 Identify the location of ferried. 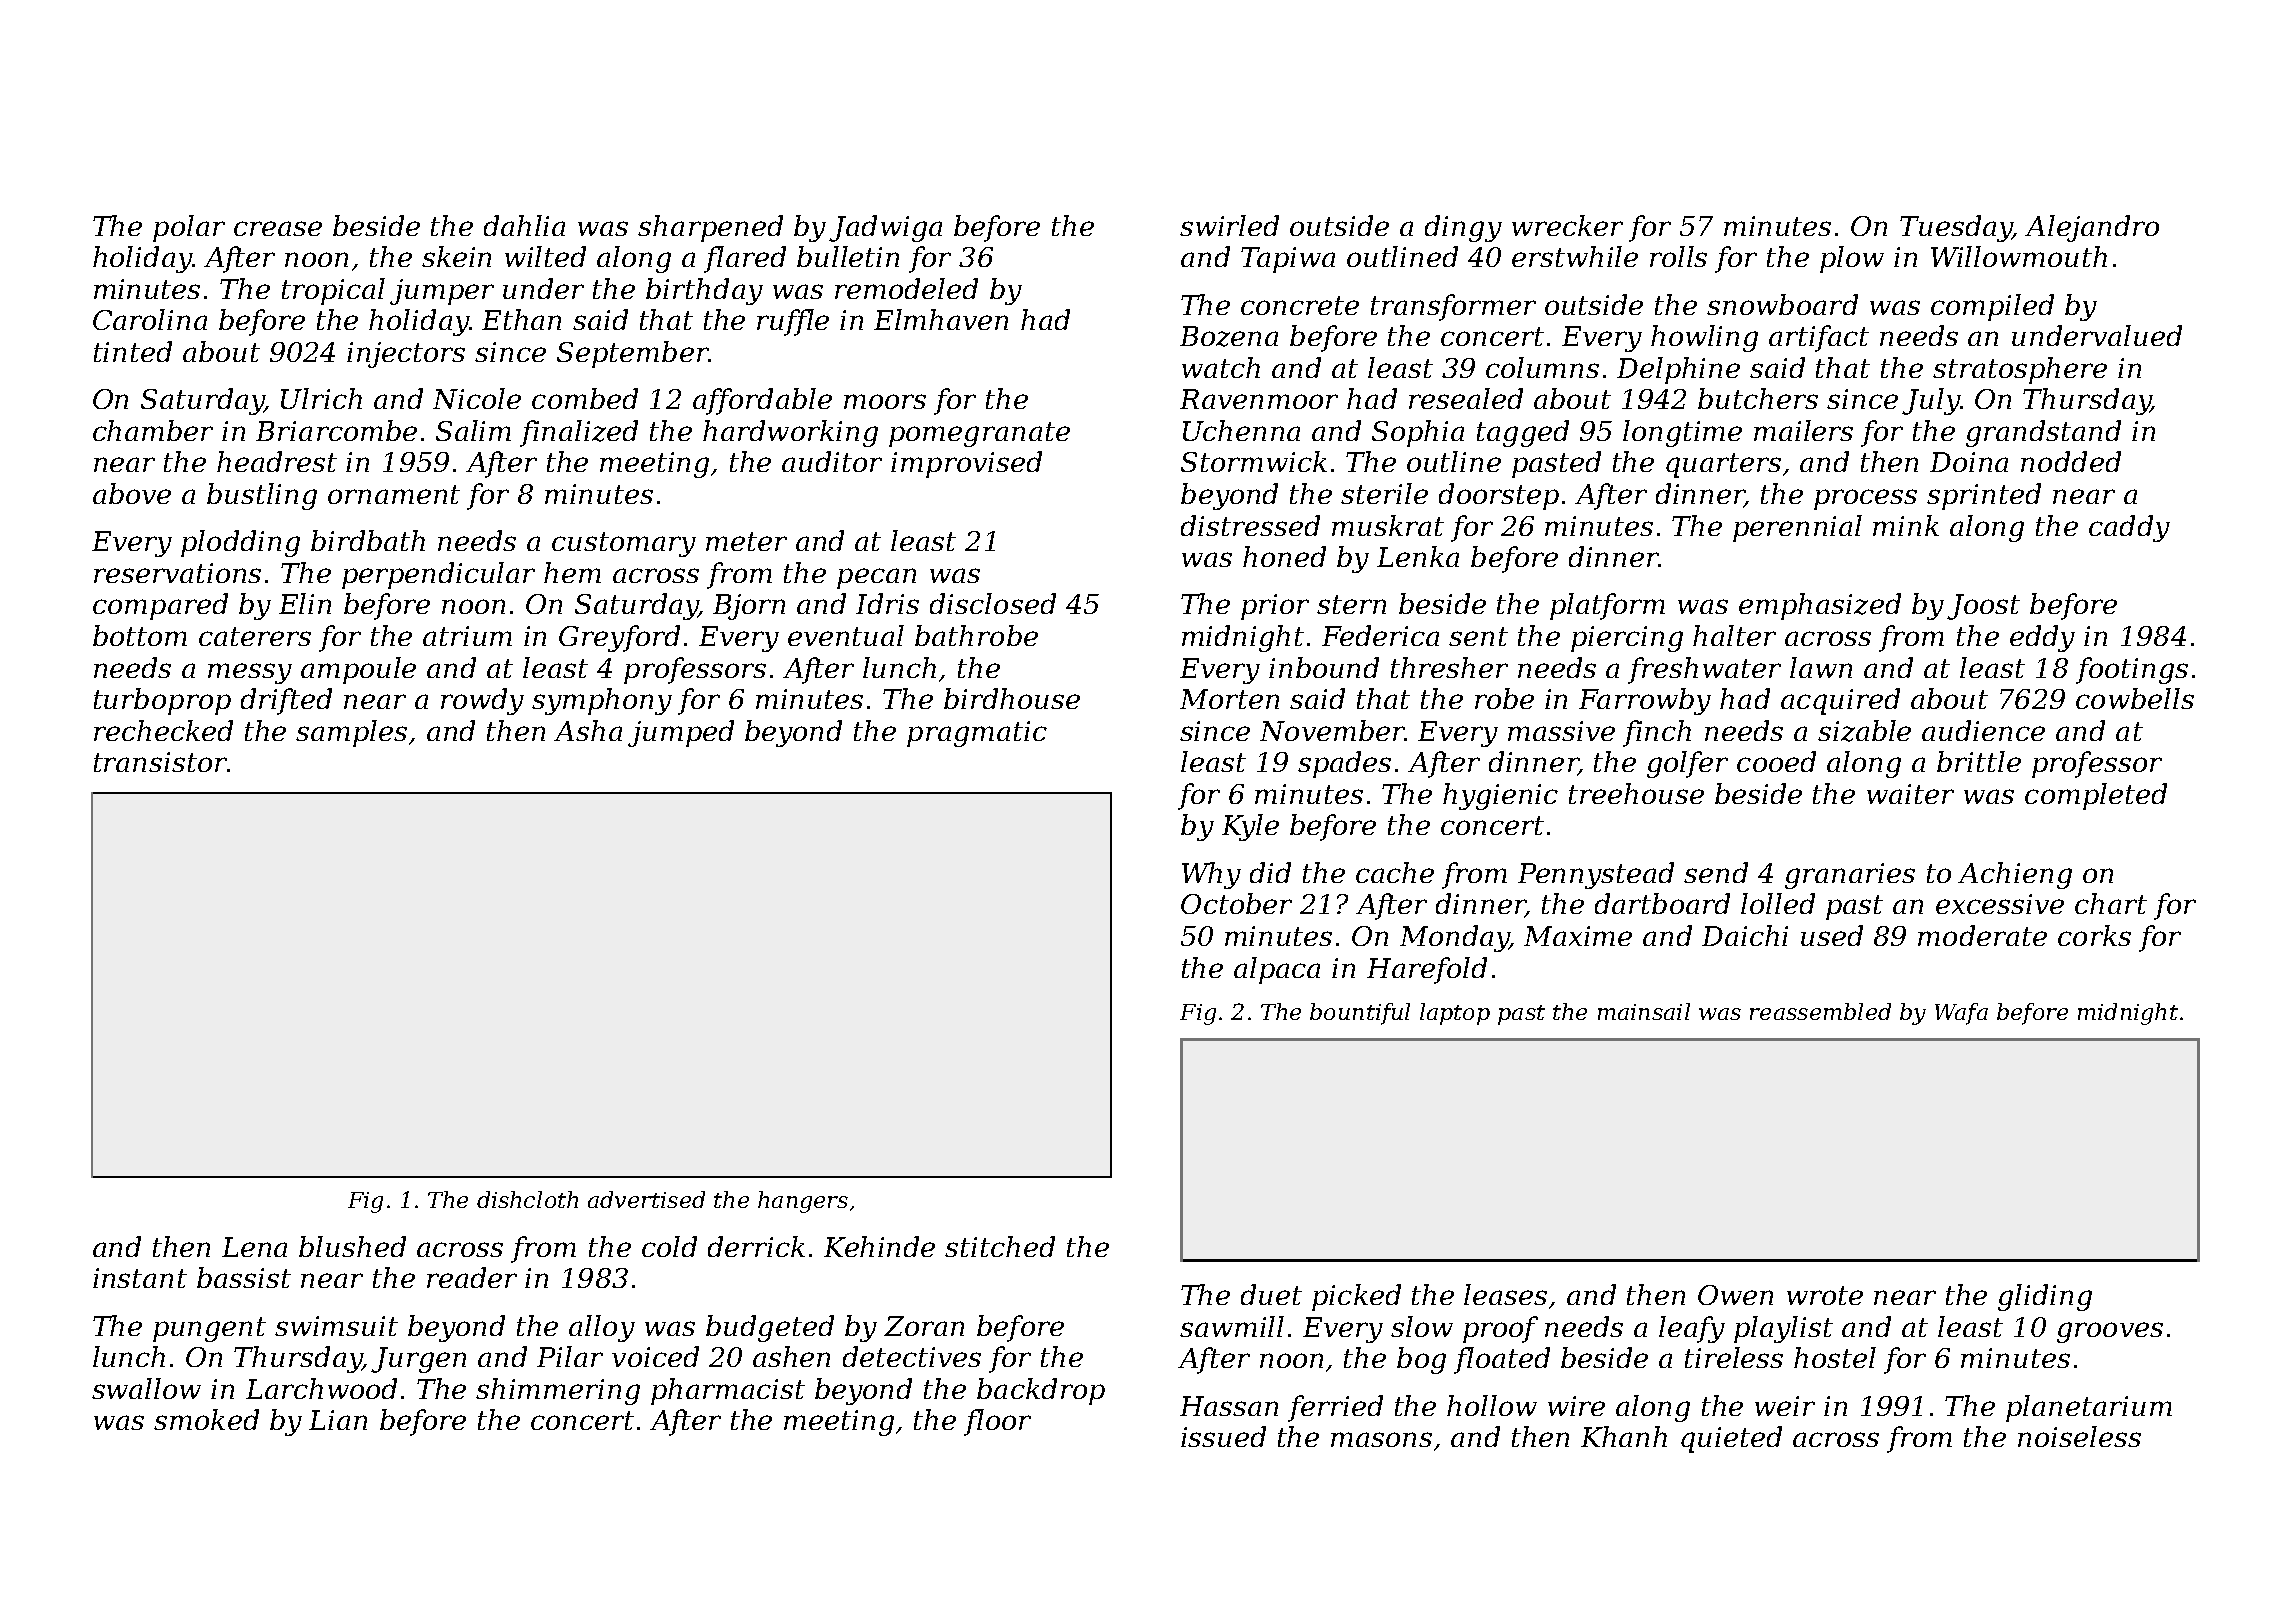
(1335, 1408).
